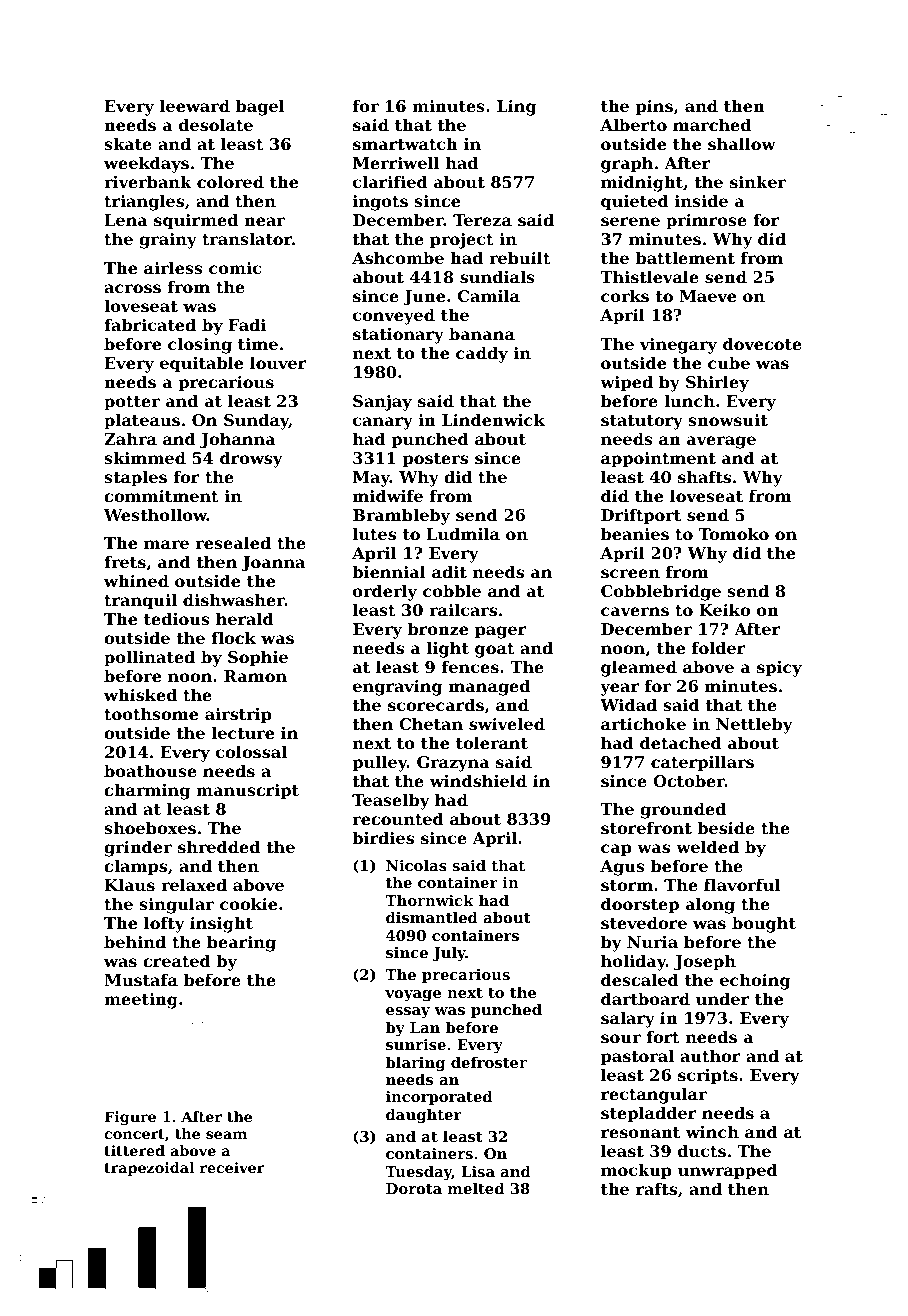 The height and width of the image is (1316, 908). Describe the element at coordinates (405, 144) in the image. I see `smartwatch` at that location.
